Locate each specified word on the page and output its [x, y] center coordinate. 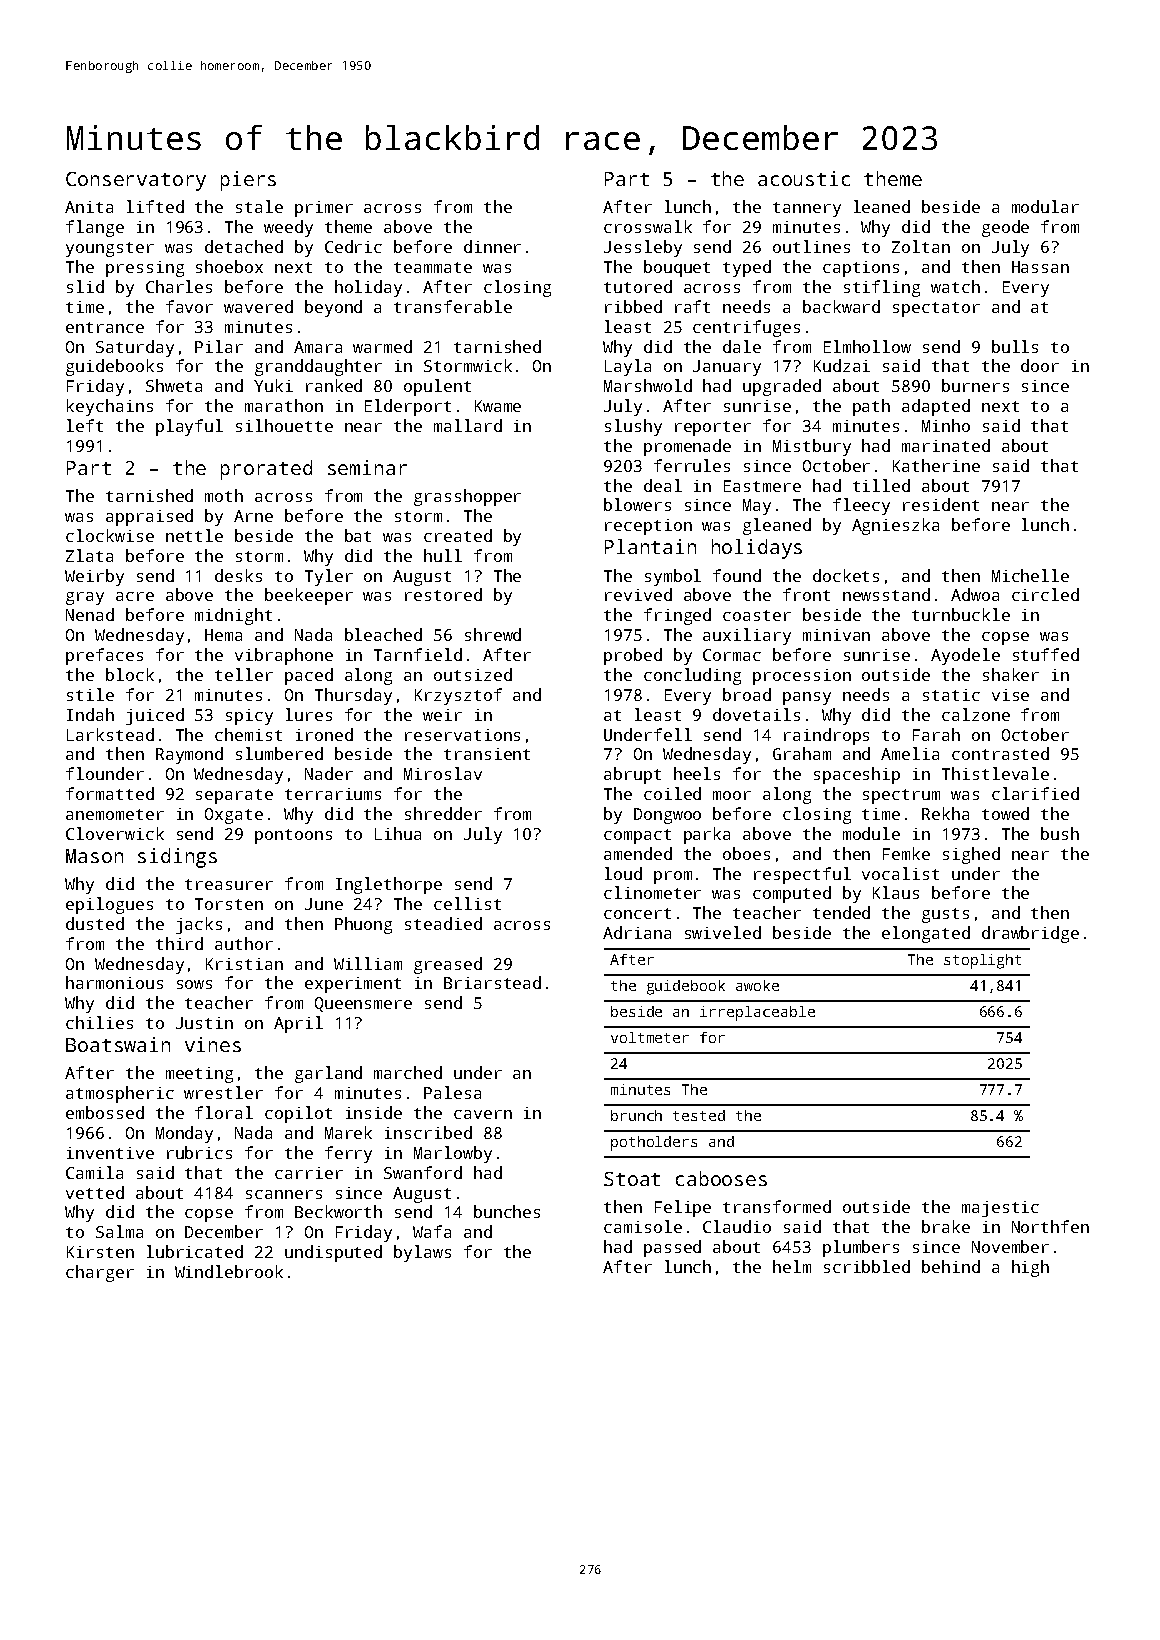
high [1030, 1268]
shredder [443, 813]
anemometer [115, 814]
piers [248, 181]
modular [1045, 206]
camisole [643, 1226]
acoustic [804, 178]
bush [1060, 833]
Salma [119, 1231]
